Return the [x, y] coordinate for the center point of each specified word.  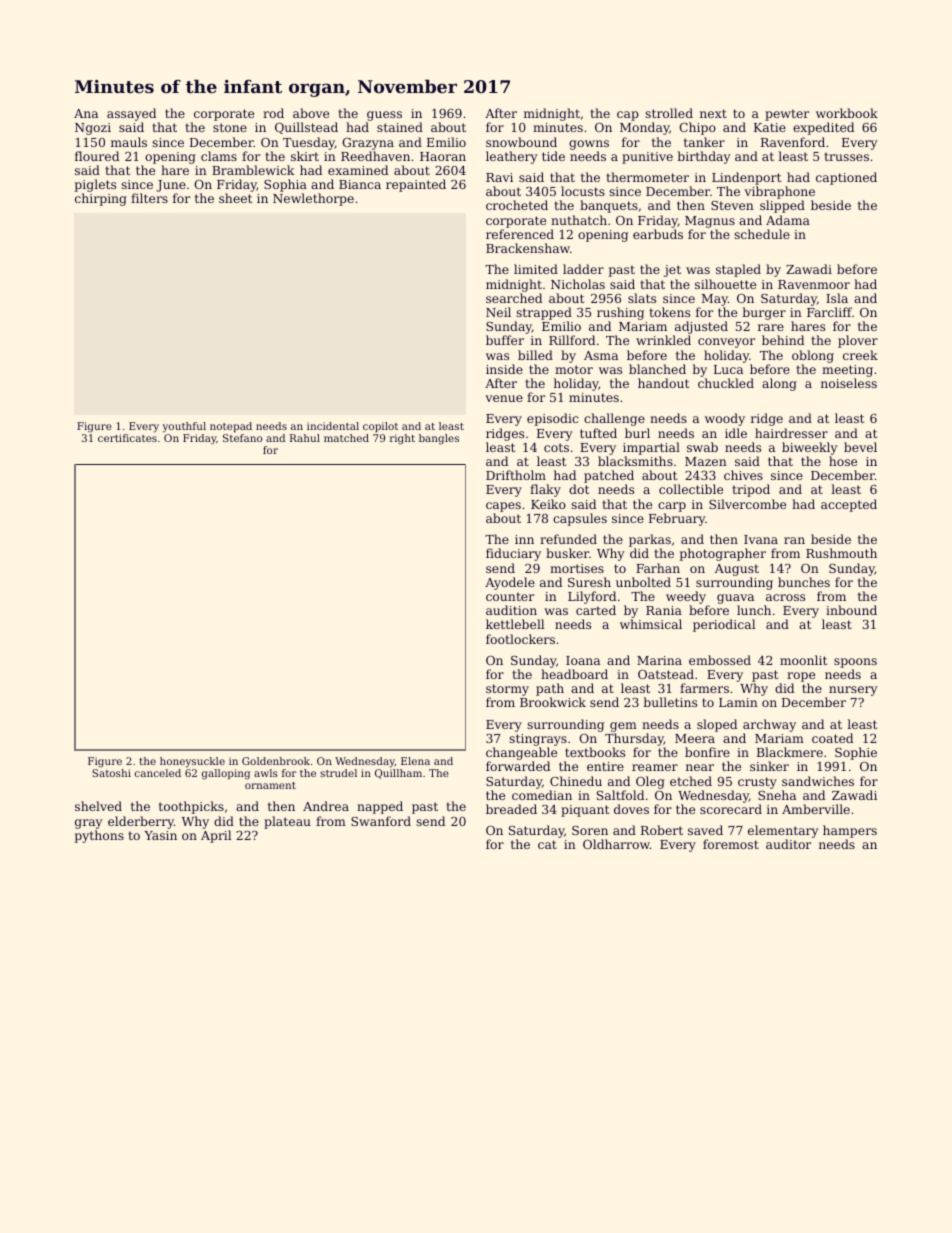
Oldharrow [616, 844]
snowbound [521, 142]
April [216, 836]
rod [273, 113]
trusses [846, 156]
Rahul [305, 438]
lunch [754, 610]
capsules [580, 519]
